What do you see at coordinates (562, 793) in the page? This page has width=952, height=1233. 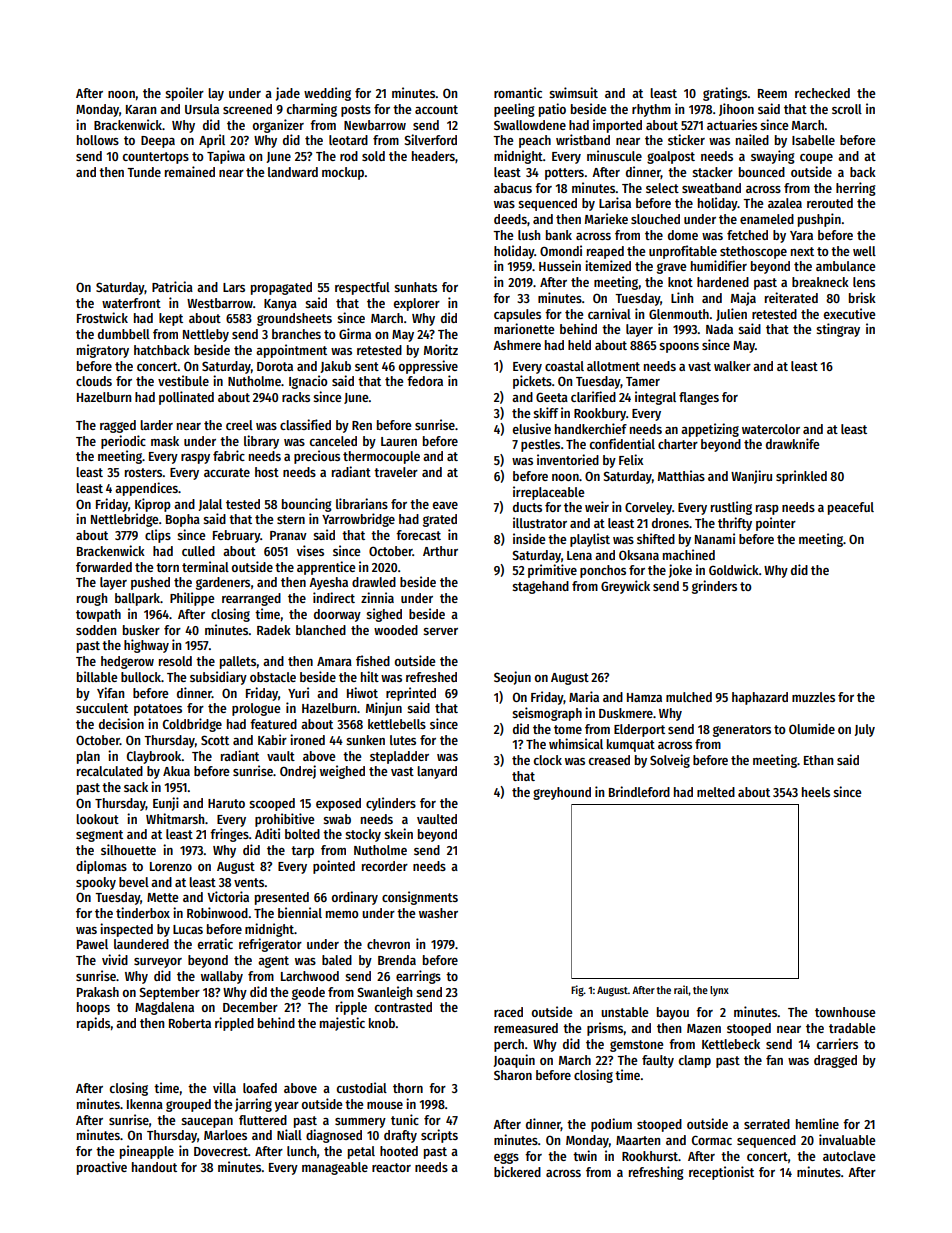 I see `greyhound` at bounding box center [562, 793].
